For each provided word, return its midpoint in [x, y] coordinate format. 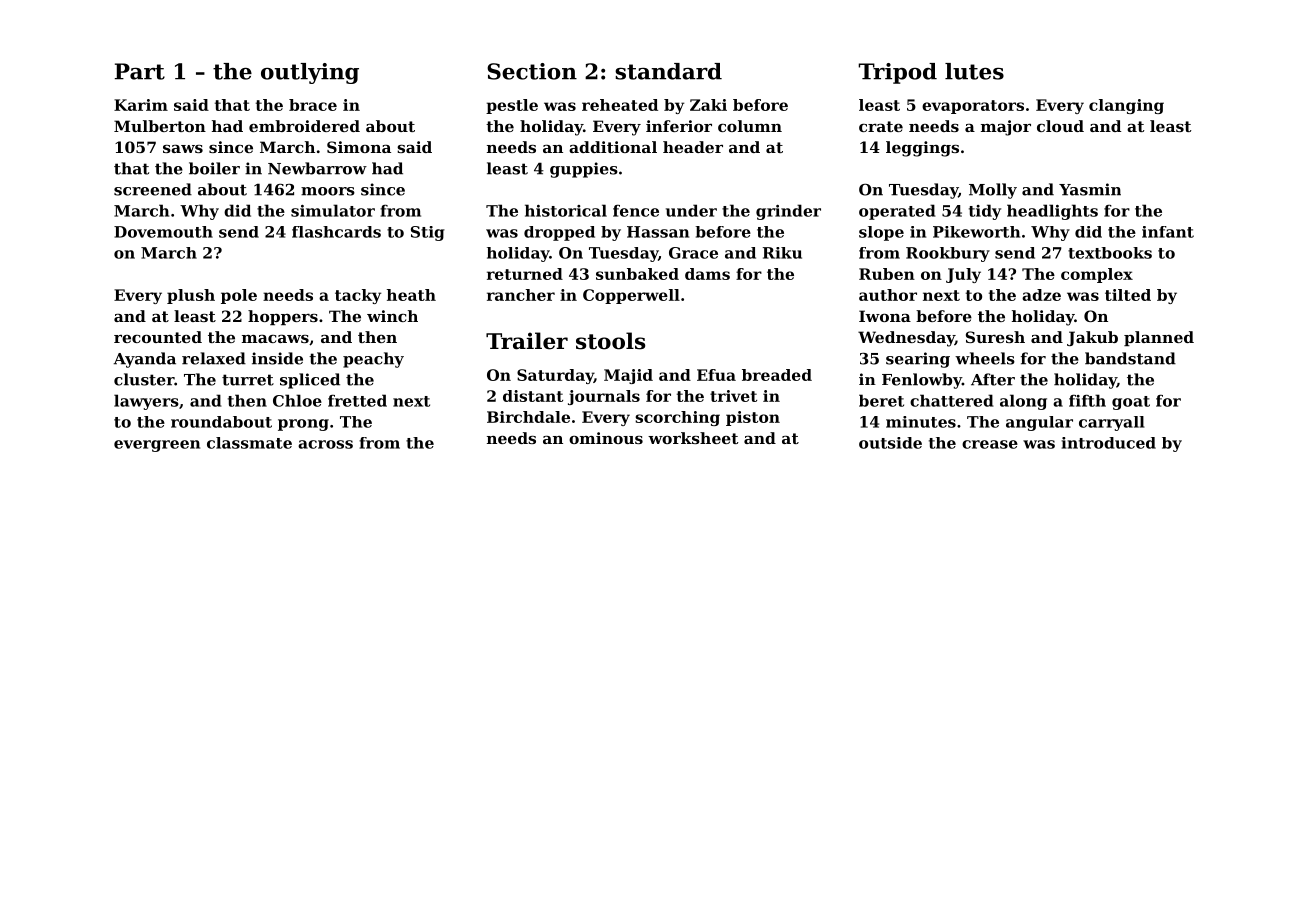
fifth [1087, 400]
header [693, 147]
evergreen [157, 446]
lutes [974, 71]
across [325, 444]
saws [183, 148]
